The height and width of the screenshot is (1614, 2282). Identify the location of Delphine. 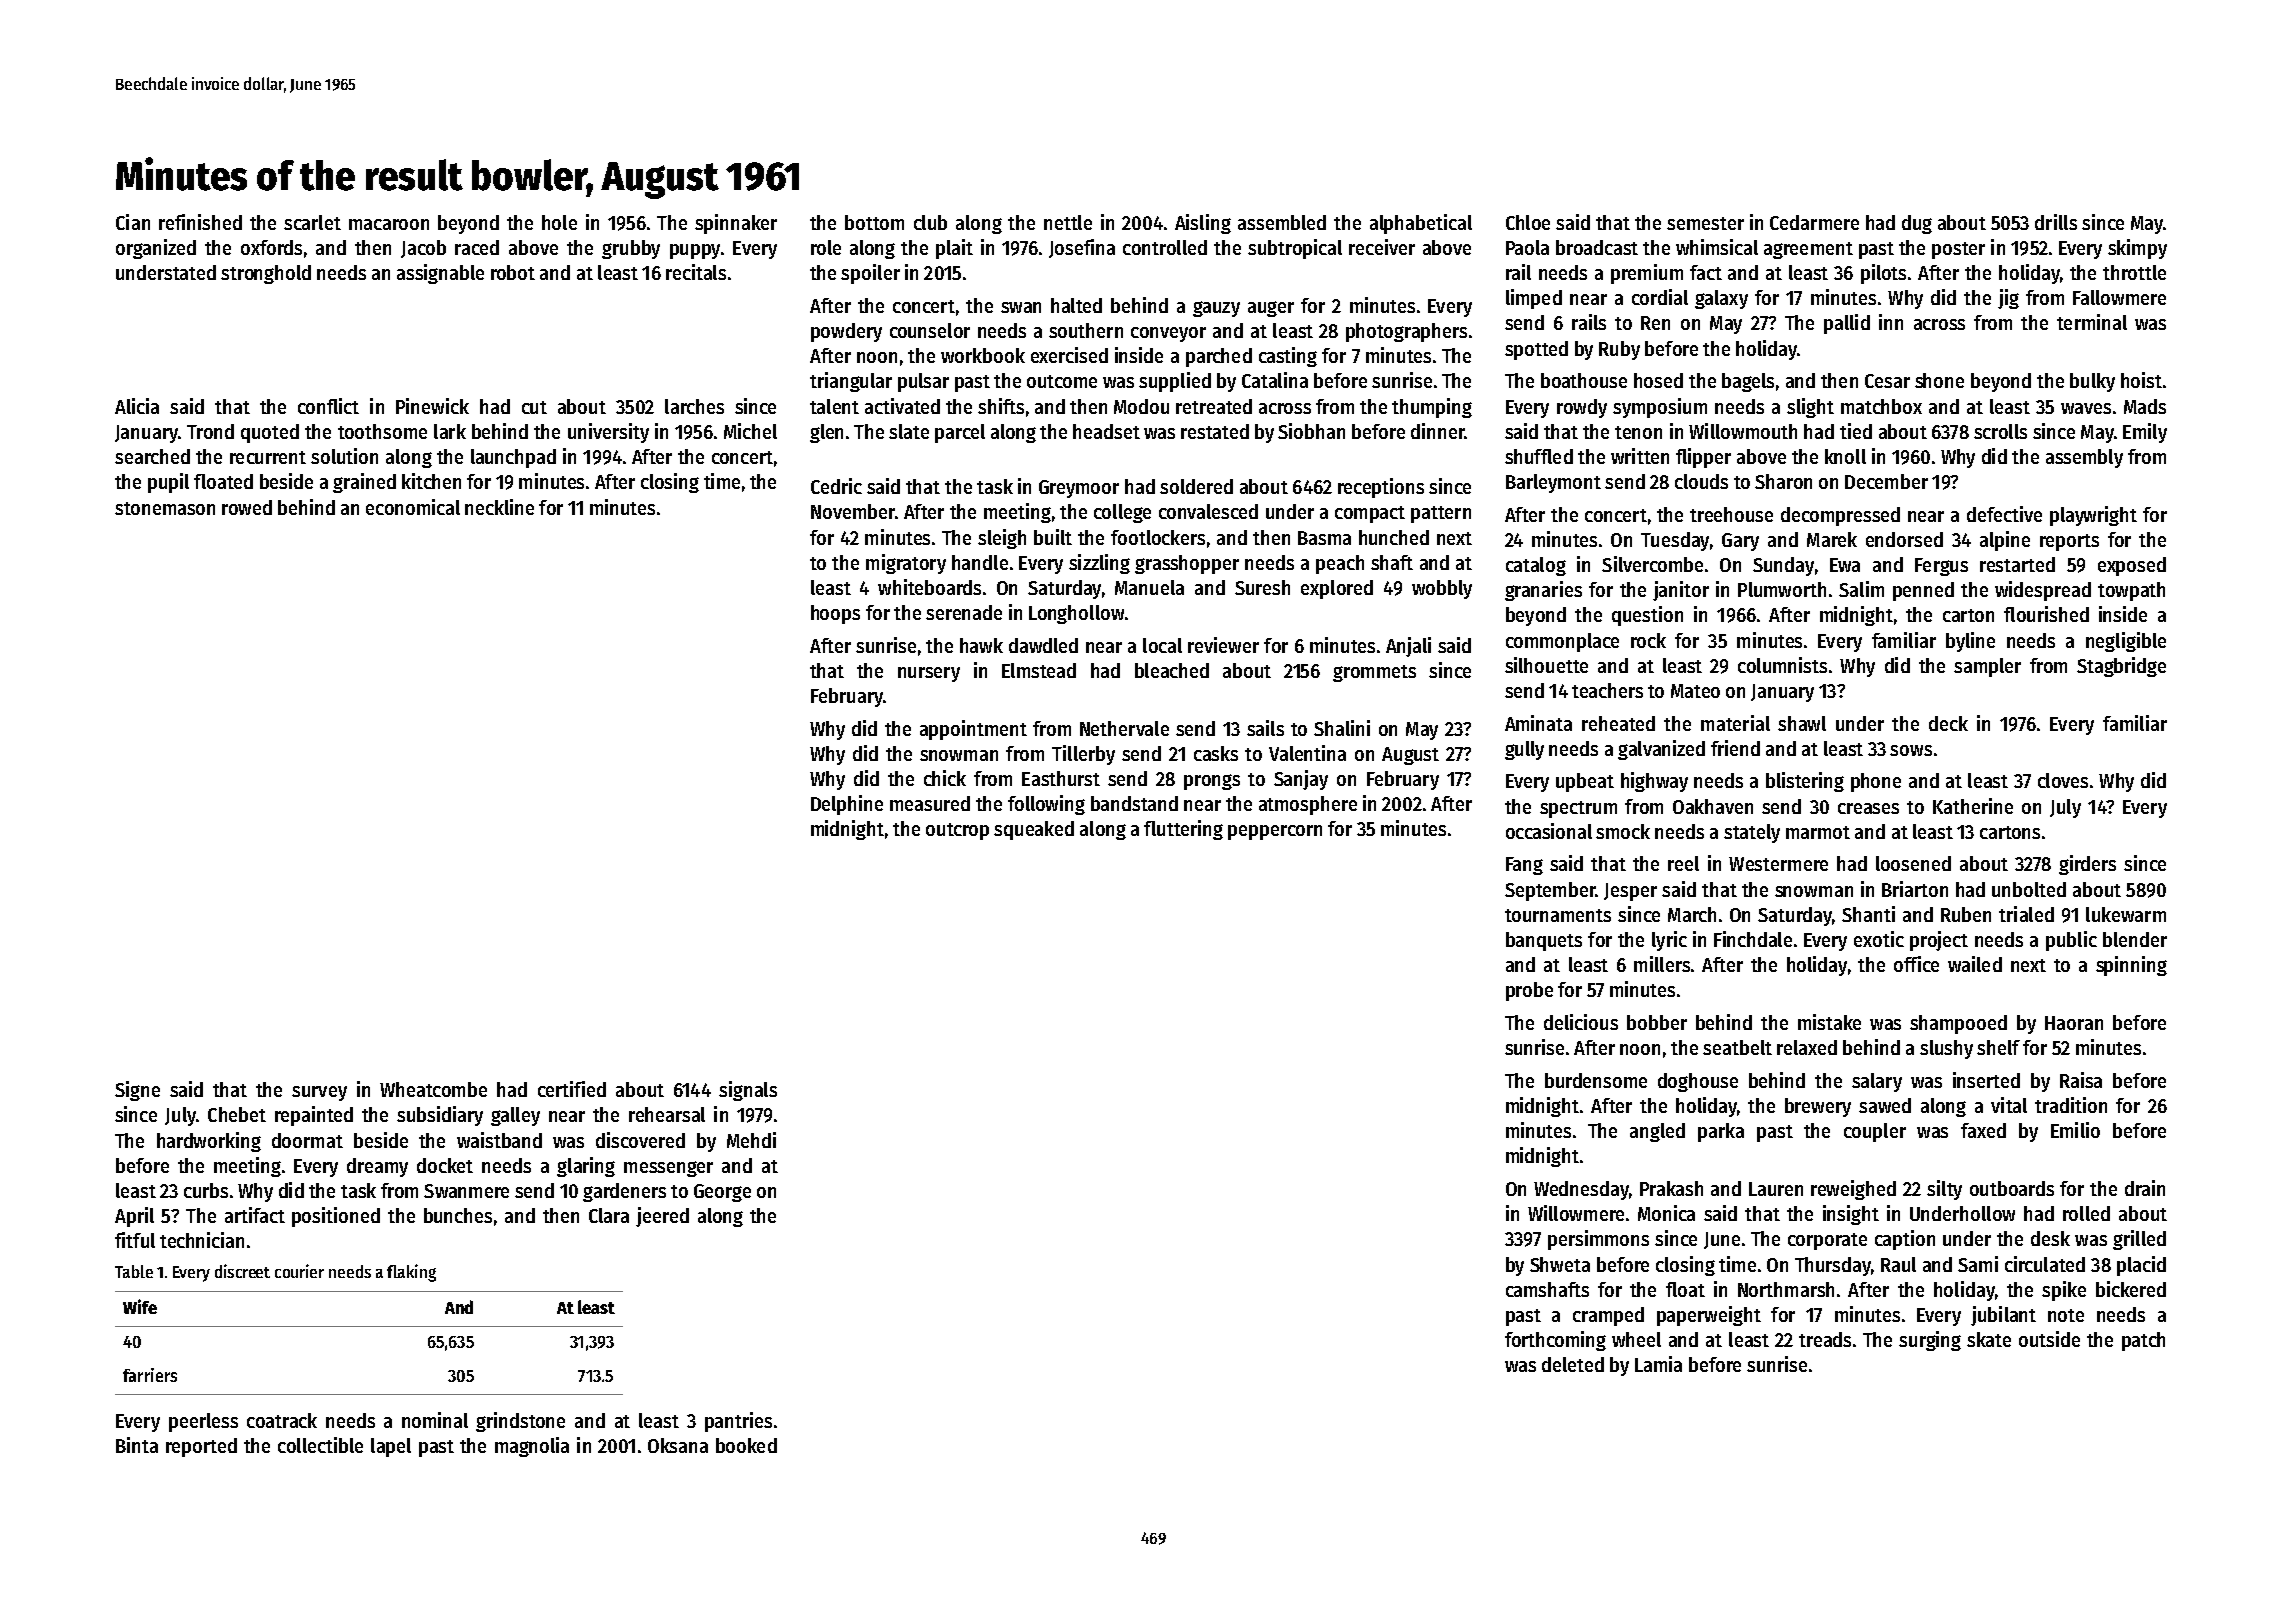
(847, 805).
